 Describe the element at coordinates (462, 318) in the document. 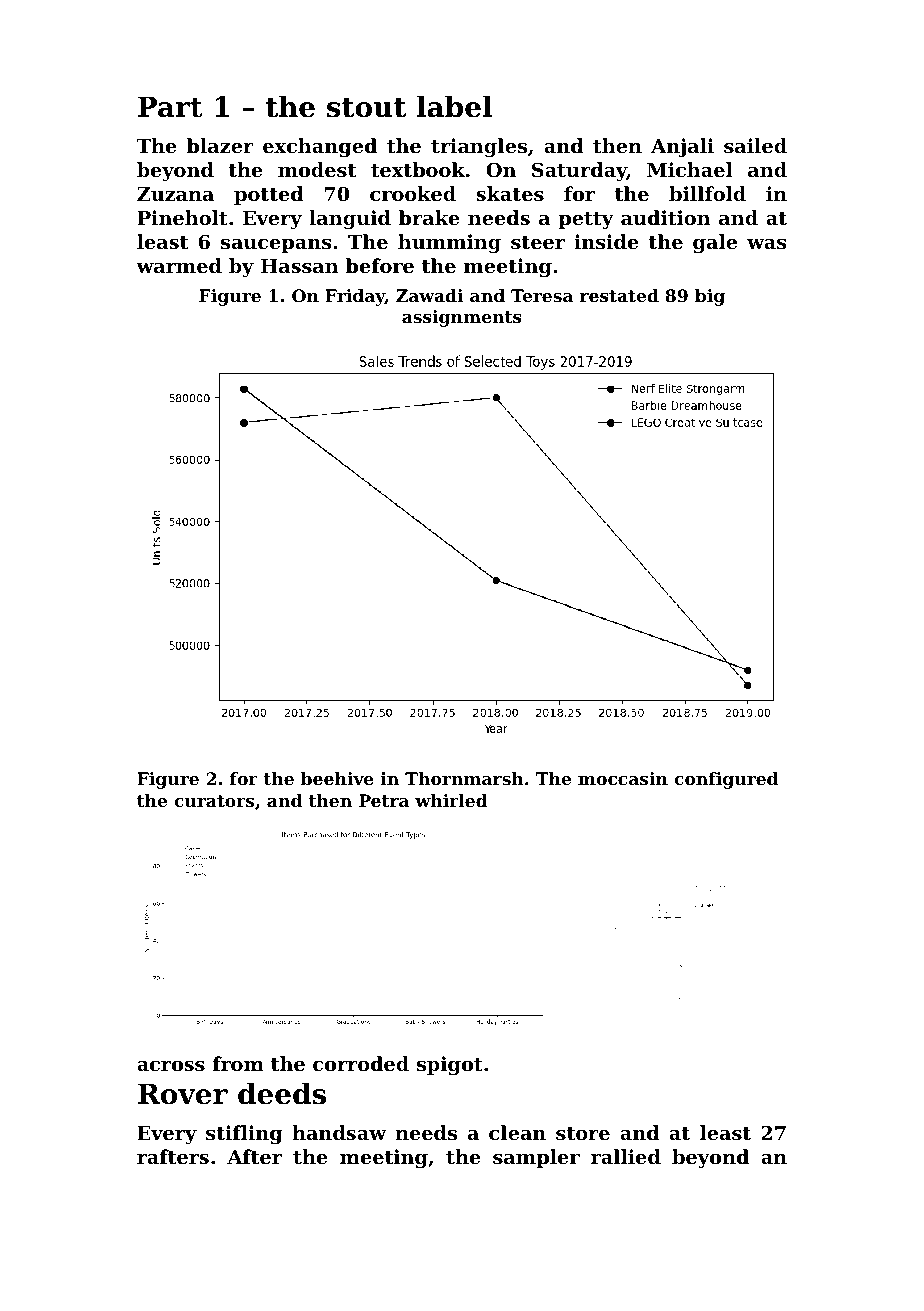

I see `assignments` at that location.
